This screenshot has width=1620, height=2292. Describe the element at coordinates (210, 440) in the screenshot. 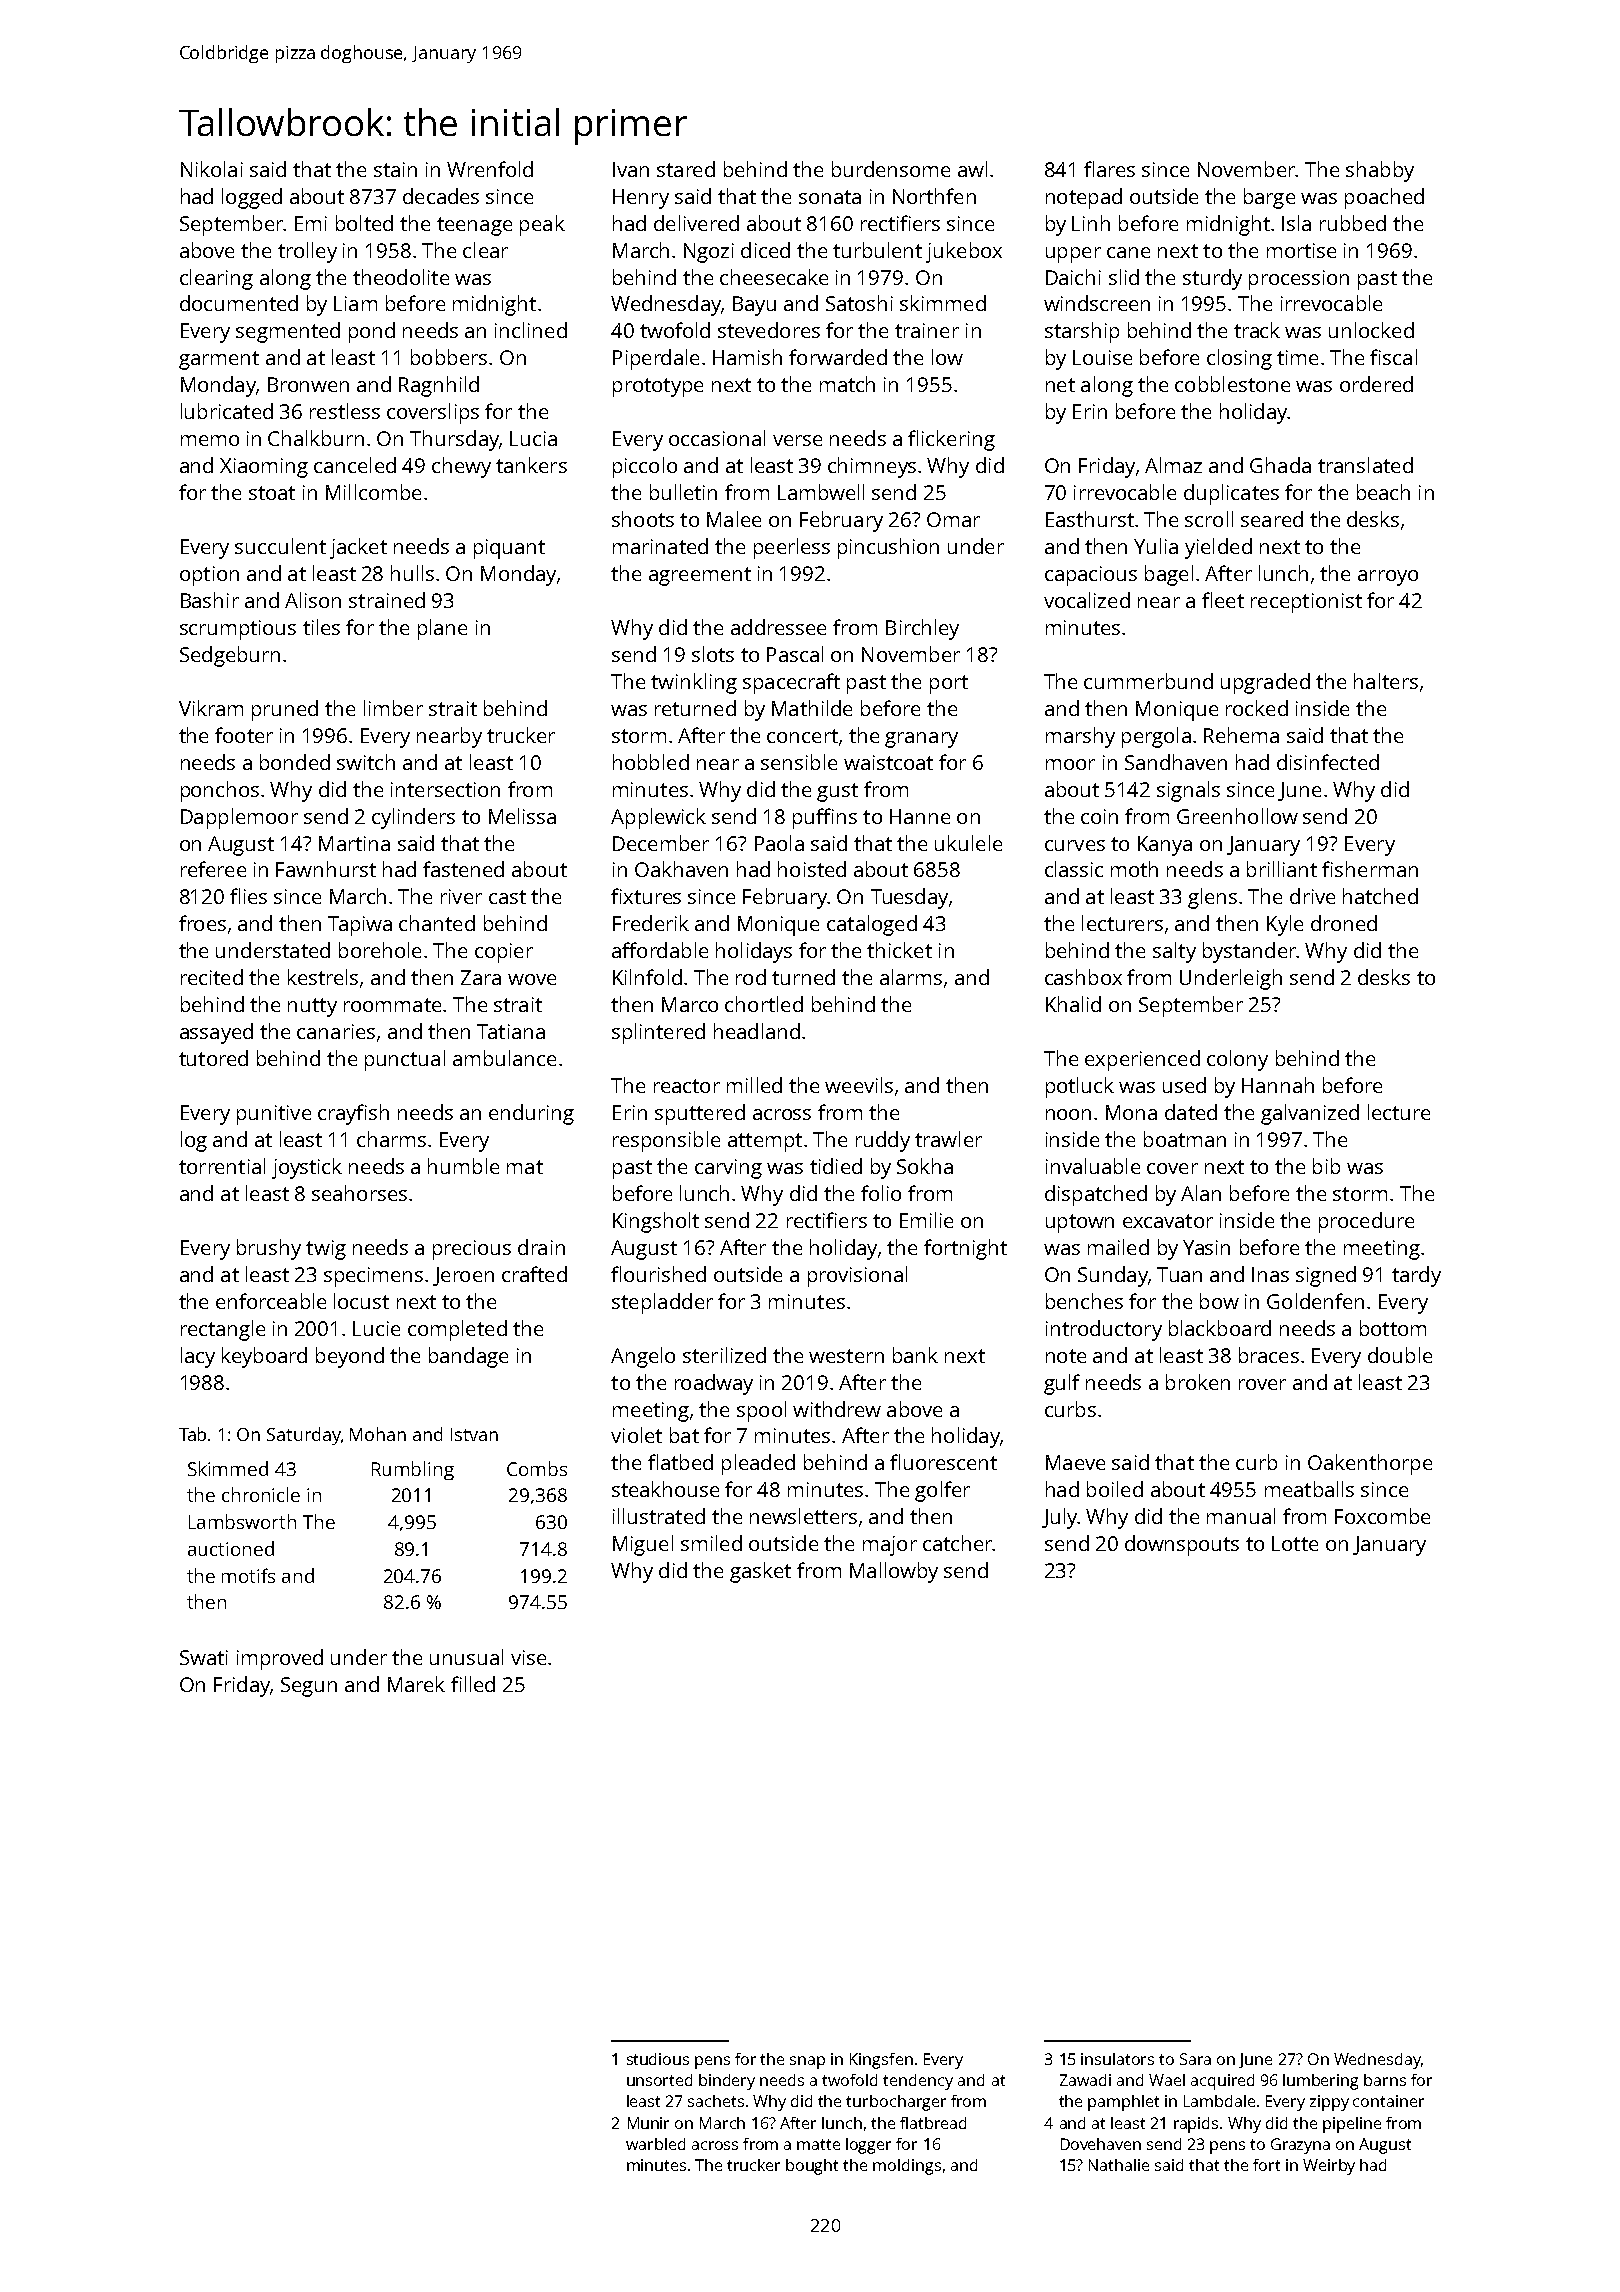

I see `memo` at that location.
